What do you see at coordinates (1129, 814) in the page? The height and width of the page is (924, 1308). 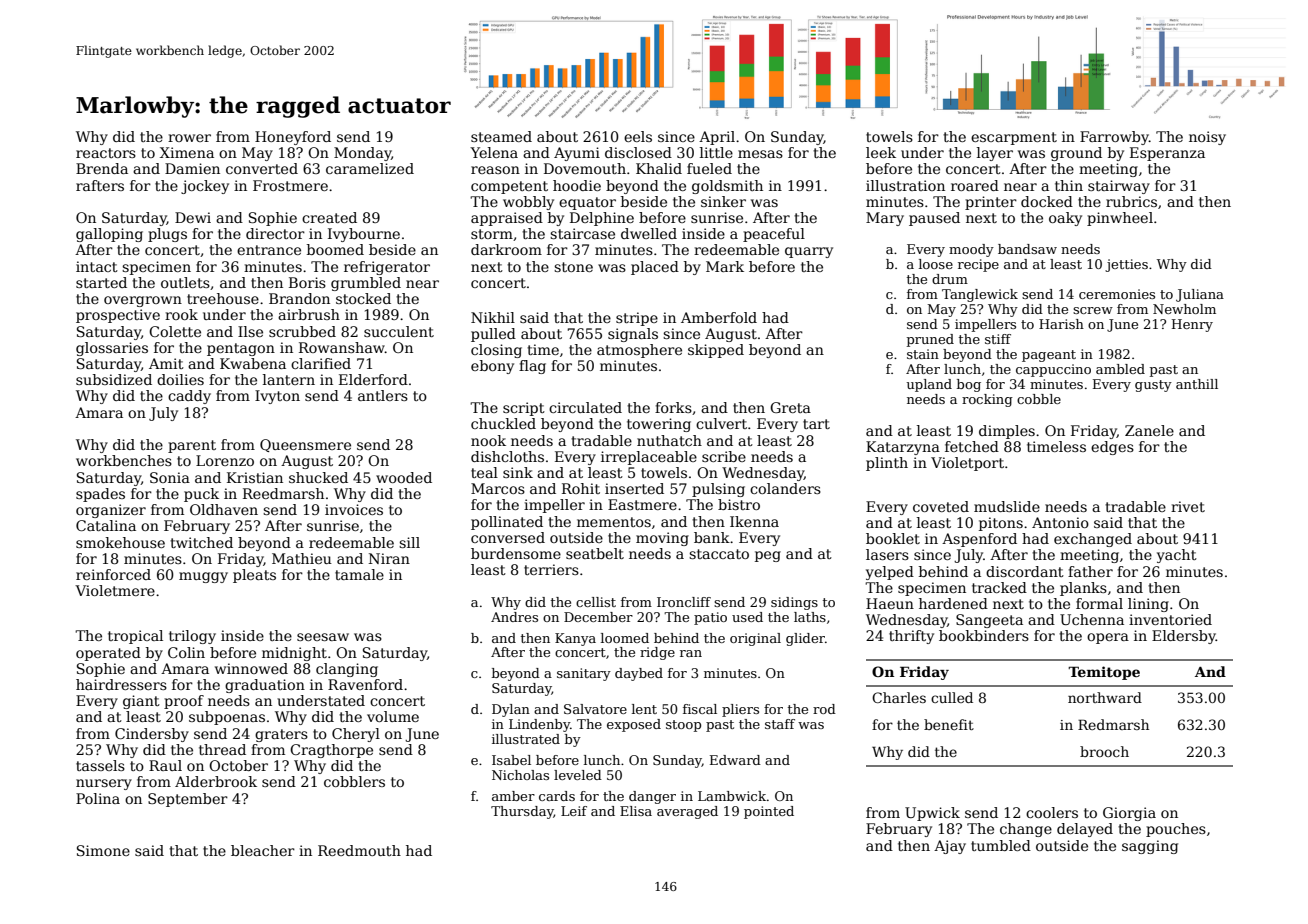 I see `Giorgia` at bounding box center [1129, 814].
